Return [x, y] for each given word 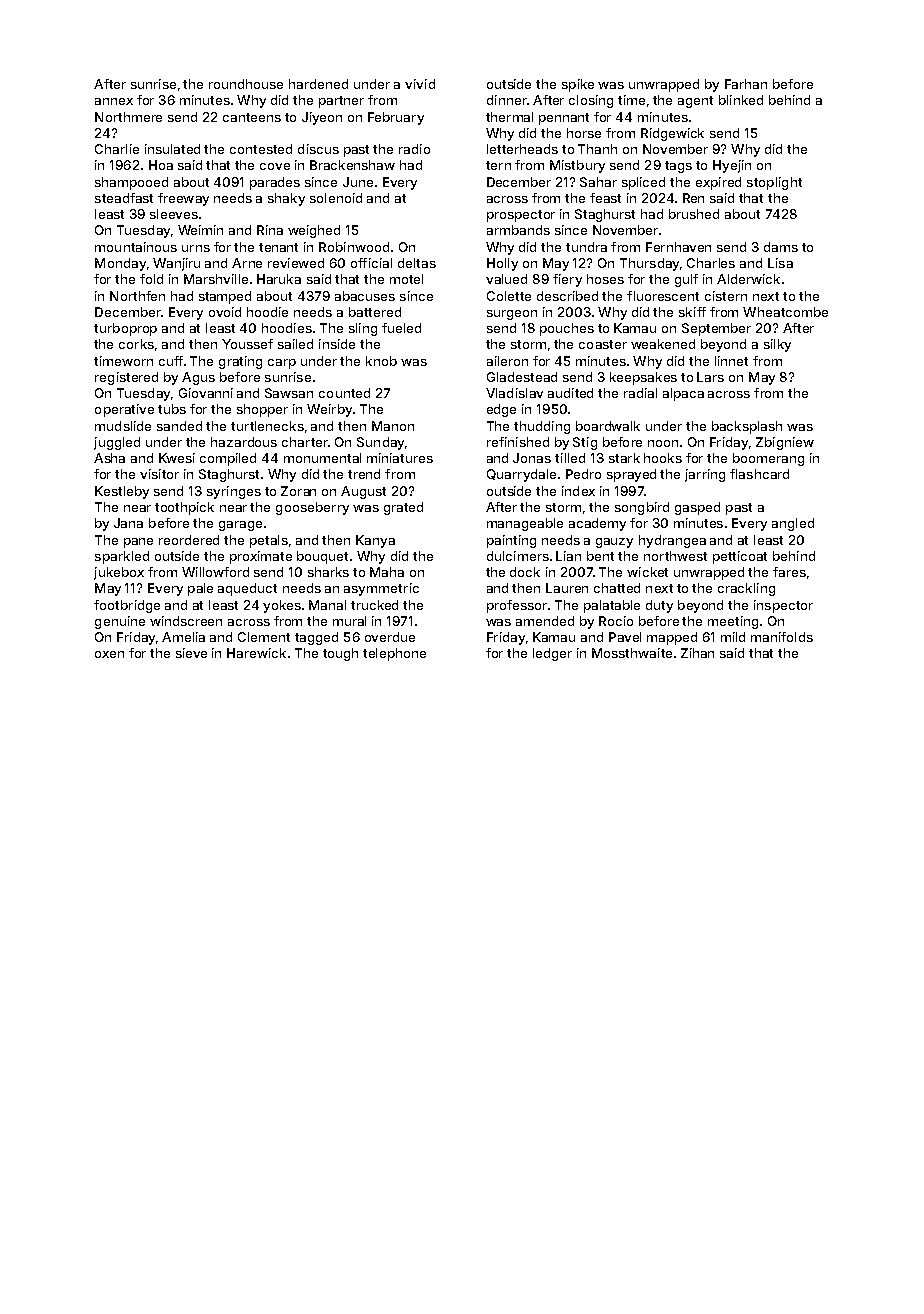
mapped [672, 638]
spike [578, 85]
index [578, 491]
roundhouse [246, 84]
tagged [316, 638]
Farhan [746, 84]
